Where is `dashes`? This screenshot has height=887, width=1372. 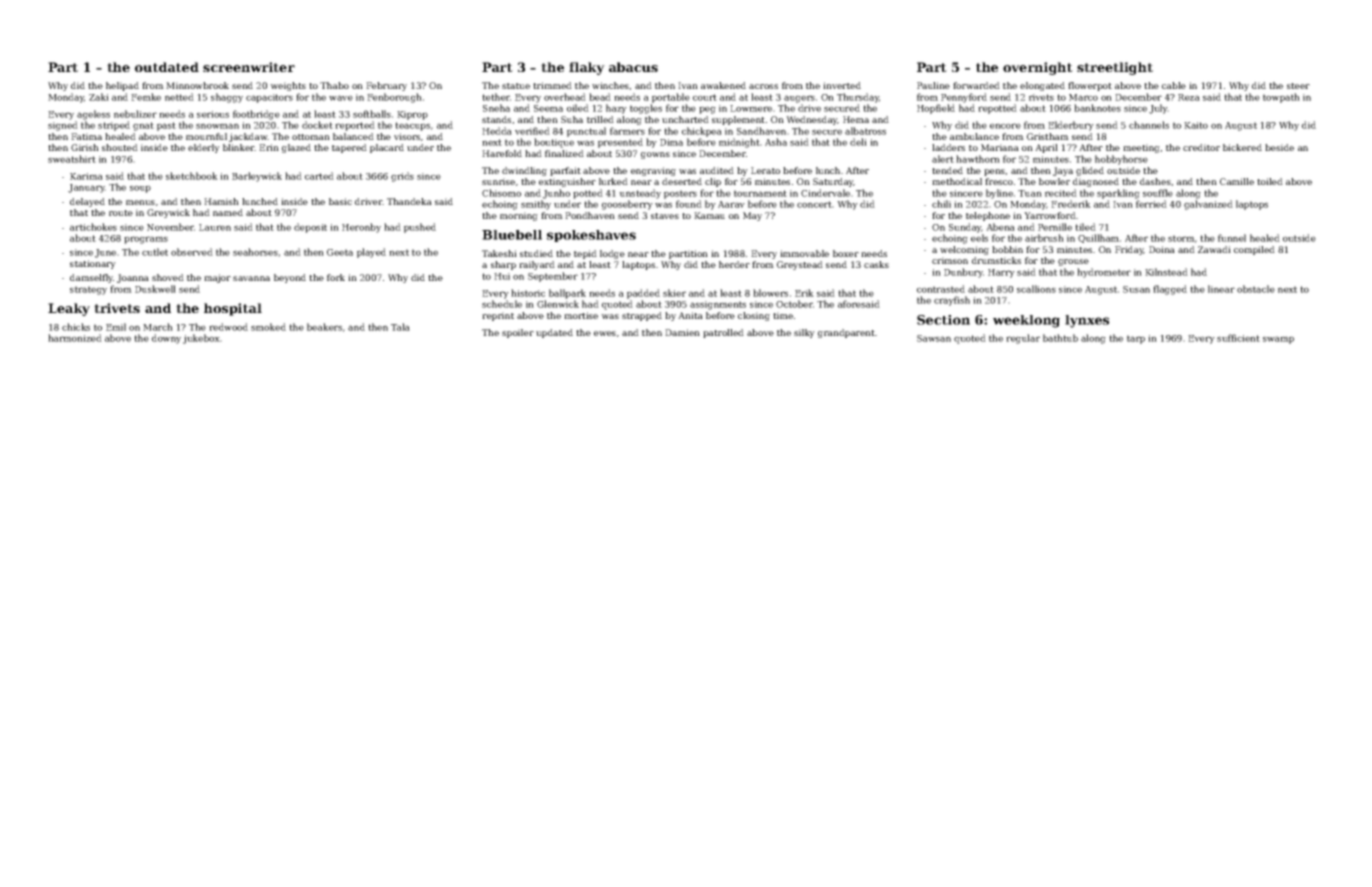 dashes is located at coordinates (1155, 181).
